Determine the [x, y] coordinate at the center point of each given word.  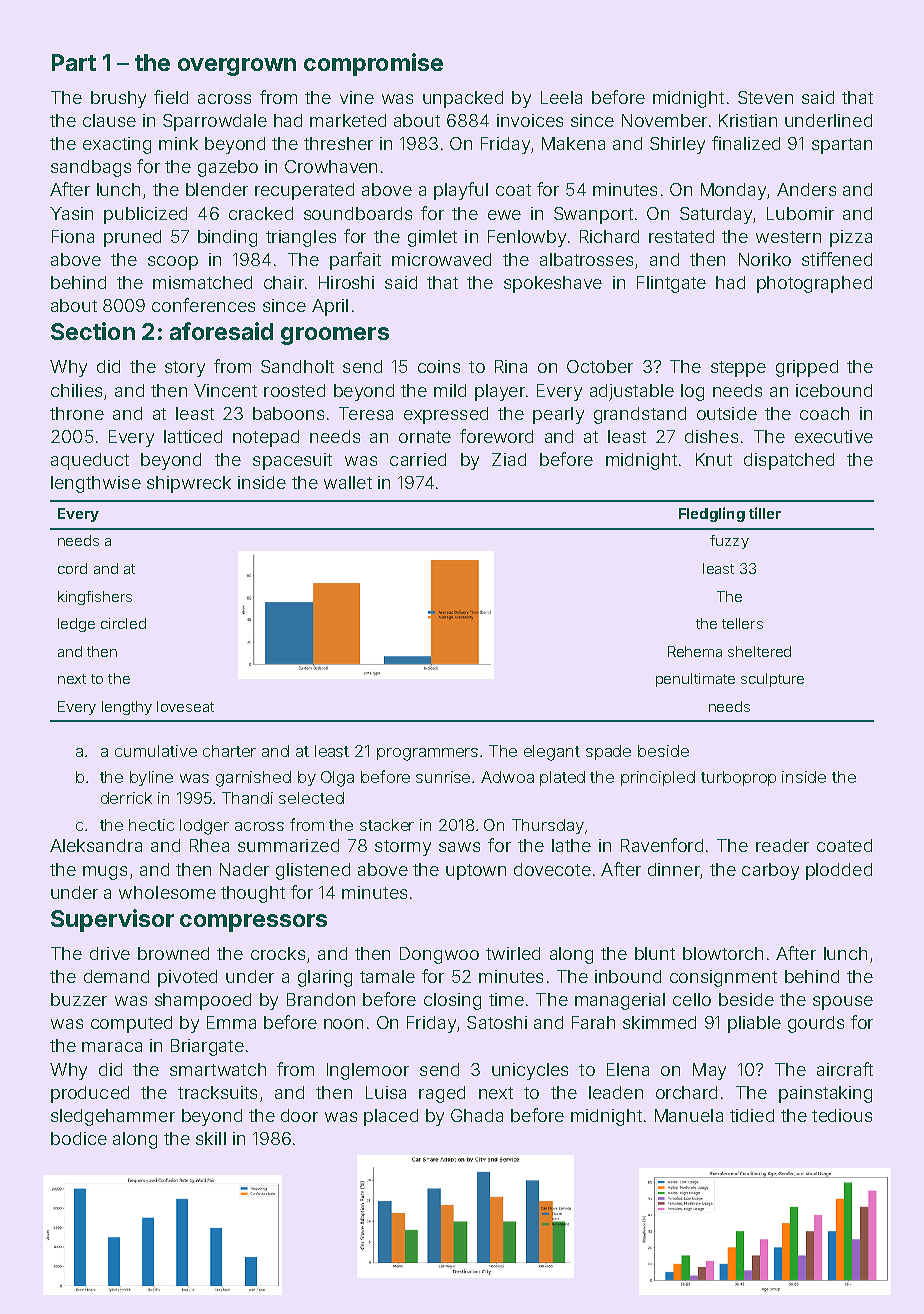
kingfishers [95, 598]
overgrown [237, 67]
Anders [806, 189]
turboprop [738, 778]
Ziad [509, 459]
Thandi [247, 798]
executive [834, 436]
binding [227, 238]
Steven [765, 97]
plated [562, 778]
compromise [373, 64]
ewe [504, 215]
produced [90, 1094]
